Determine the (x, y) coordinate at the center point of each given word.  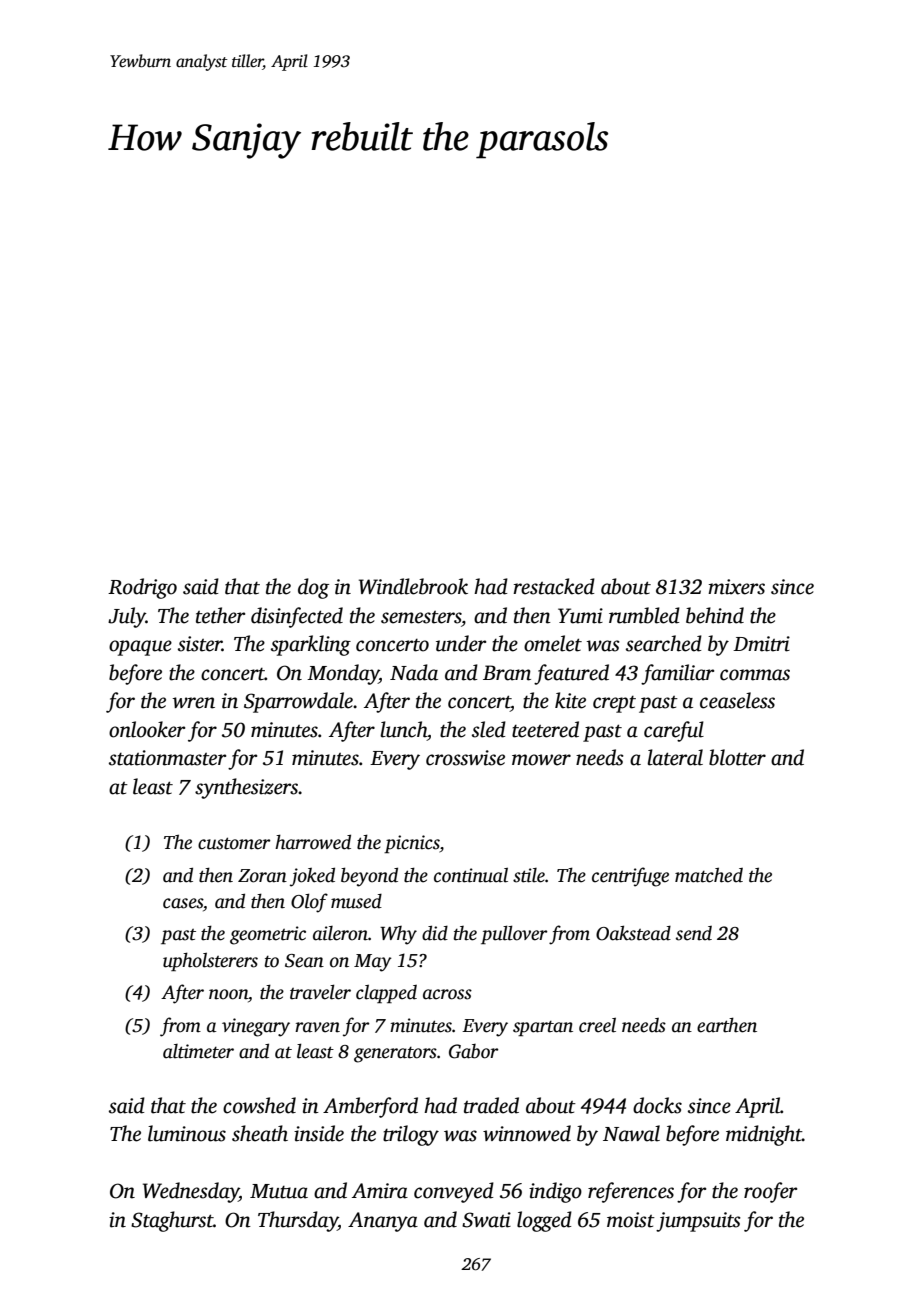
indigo (555, 1192)
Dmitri (761, 644)
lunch (403, 729)
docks (657, 1105)
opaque (140, 648)
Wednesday (191, 1192)
